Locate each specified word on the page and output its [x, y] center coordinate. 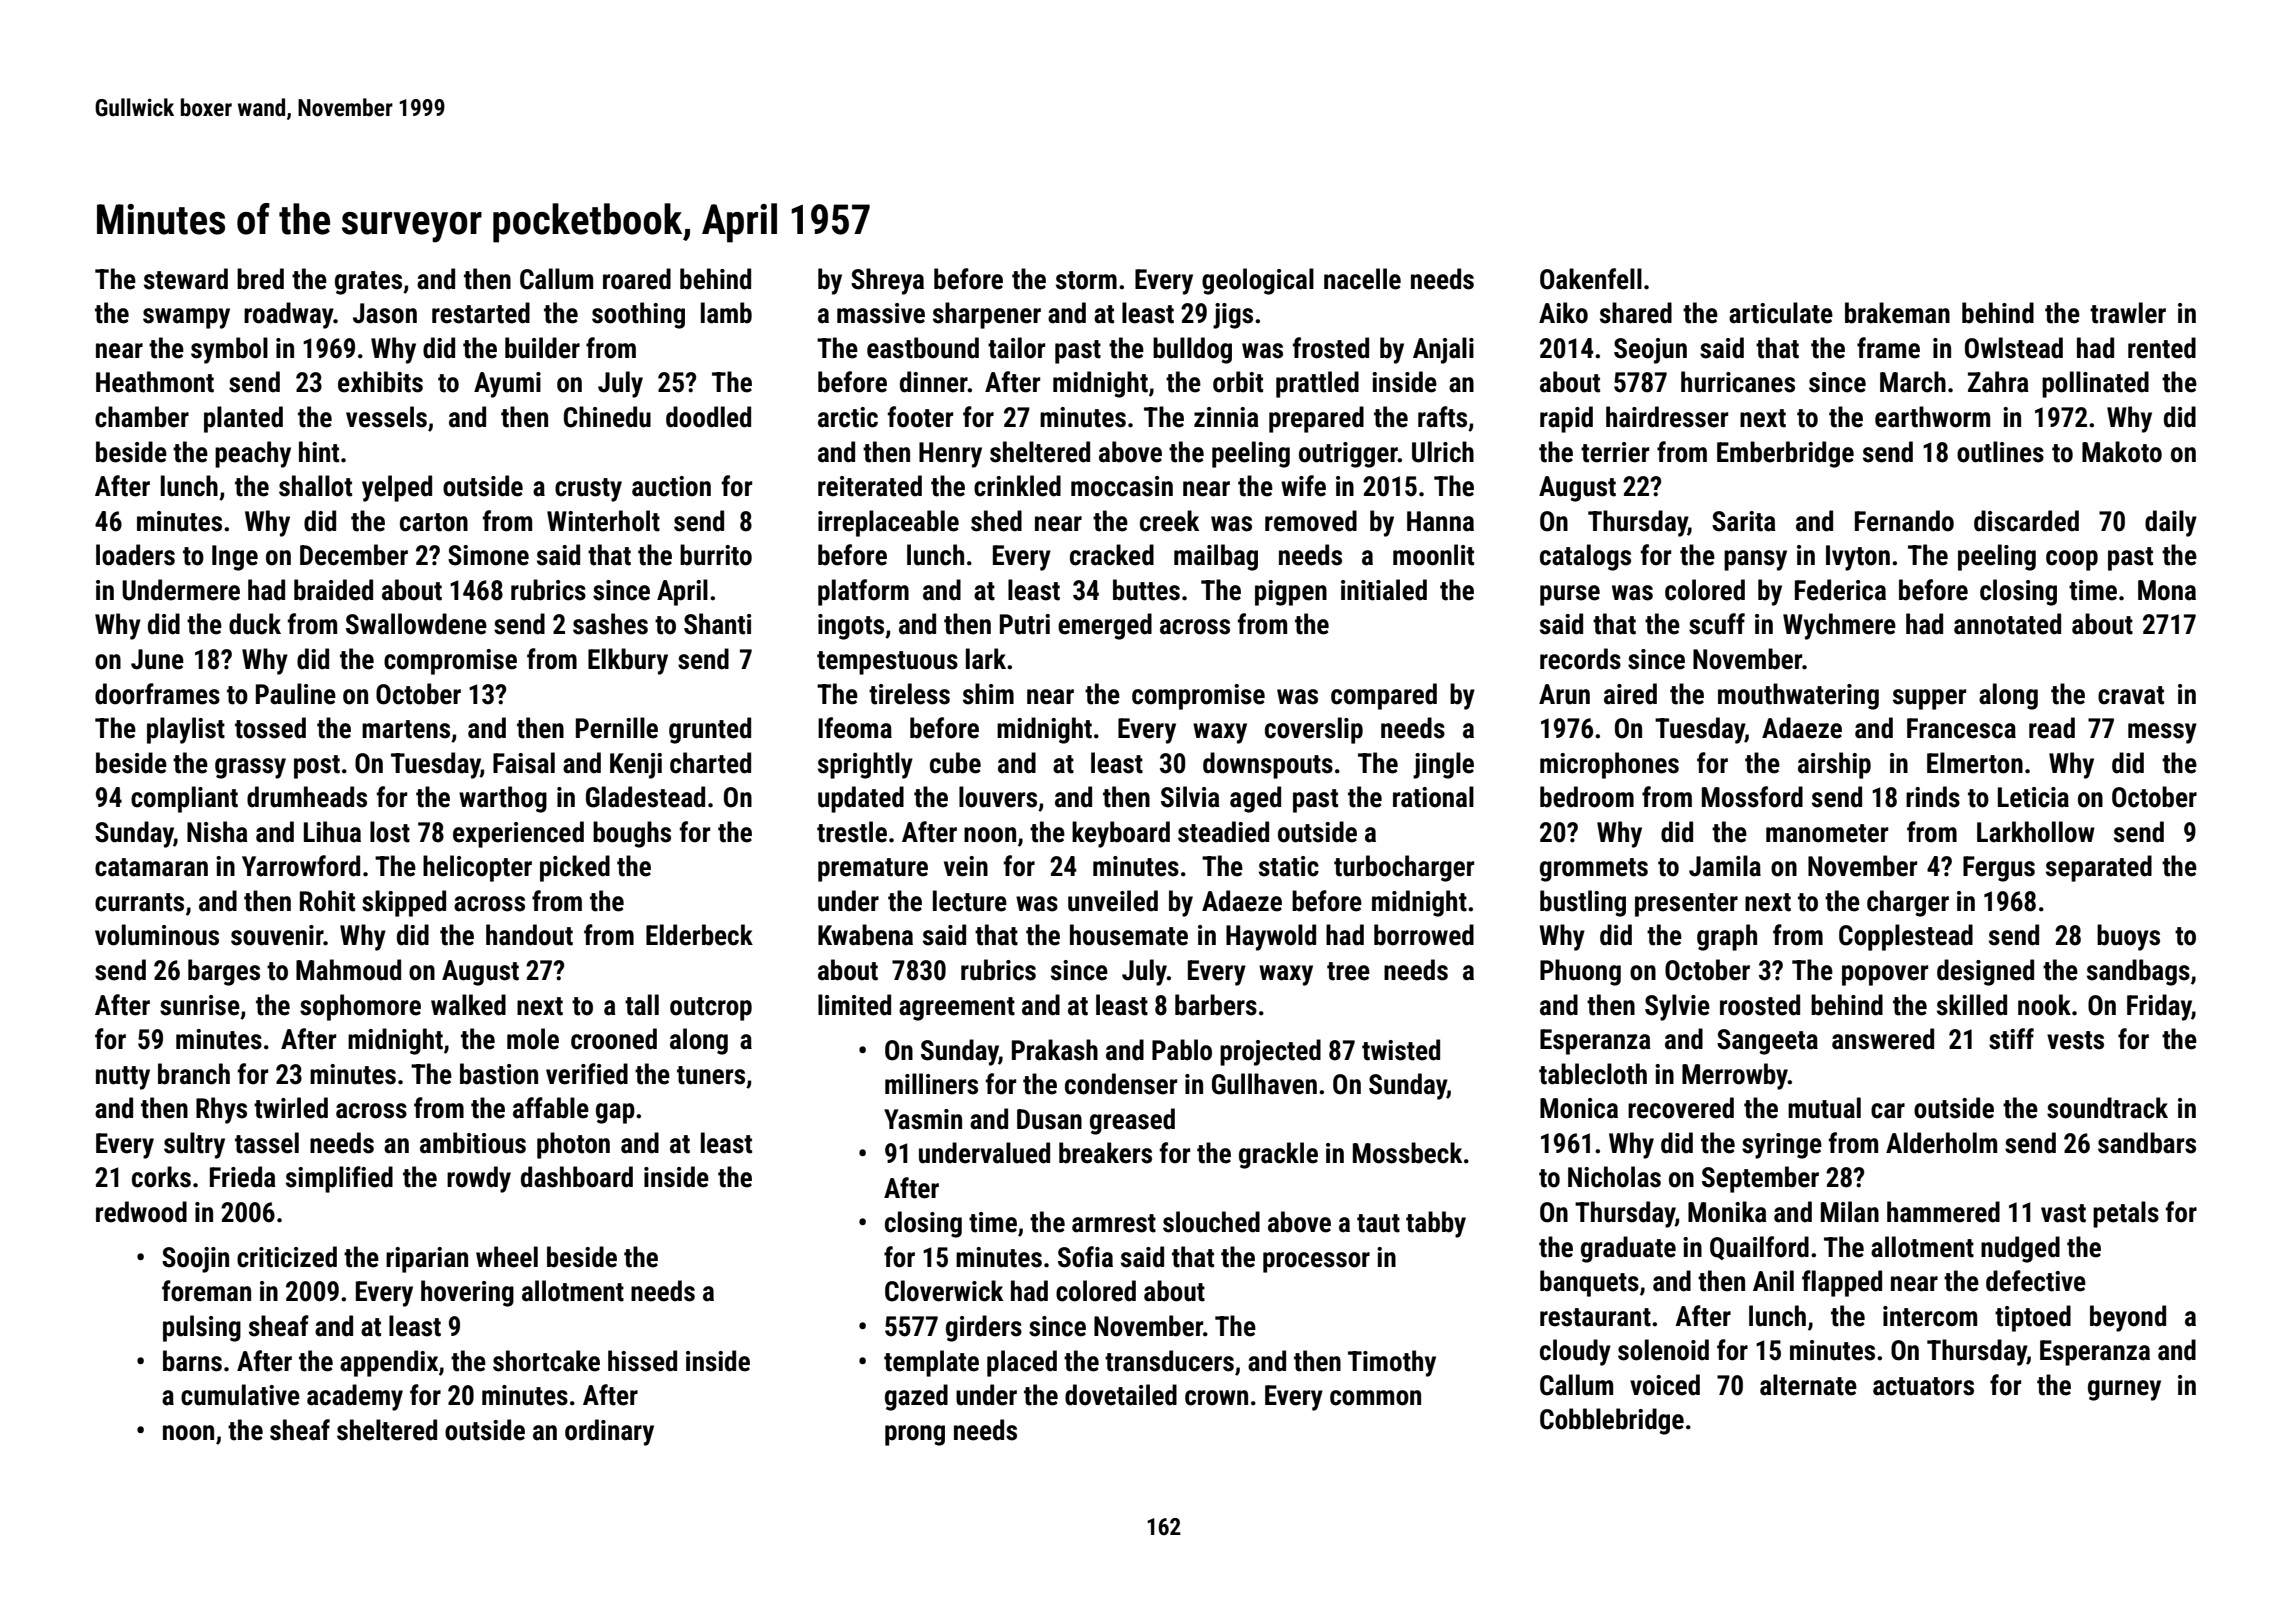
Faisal [524, 763]
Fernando [1904, 521]
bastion [499, 1074]
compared [1384, 696]
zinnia [1226, 417]
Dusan [1049, 1119]
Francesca [1961, 728]
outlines [2000, 452]
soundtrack [2107, 1108]
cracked [1112, 555]
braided [333, 590]
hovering [467, 1293]
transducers [1169, 1361]
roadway [289, 315]
